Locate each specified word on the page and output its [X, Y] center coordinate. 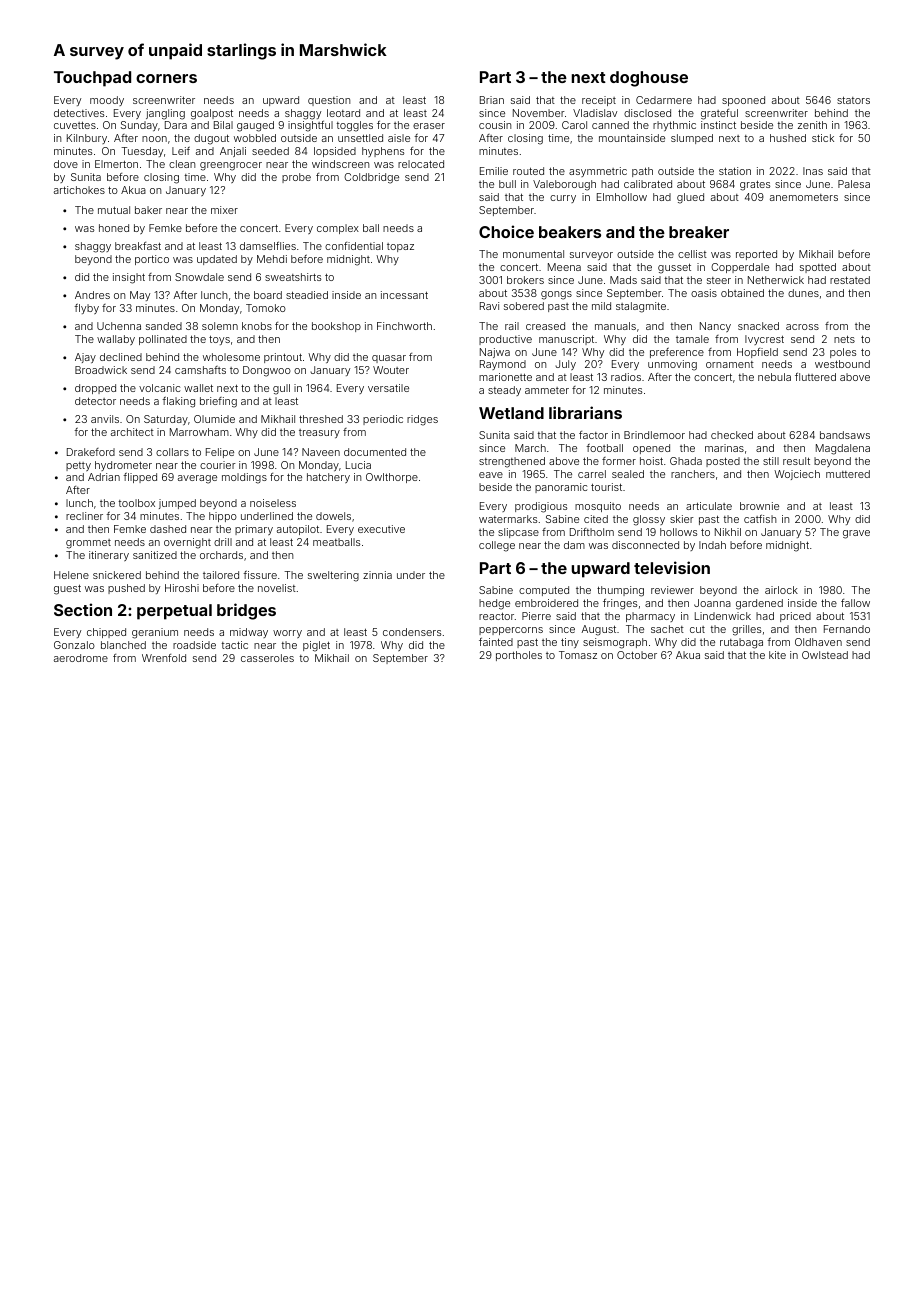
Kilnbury [87, 139]
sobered [524, 306]
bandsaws [845, 435]
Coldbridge [371, 178]
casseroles [267, 658]
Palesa [854, 184]
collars [172, 452]
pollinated [163, 340]
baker [148, 210]
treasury [319, 433]
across [802, 327]
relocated [421, 164]
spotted [818, 268]
